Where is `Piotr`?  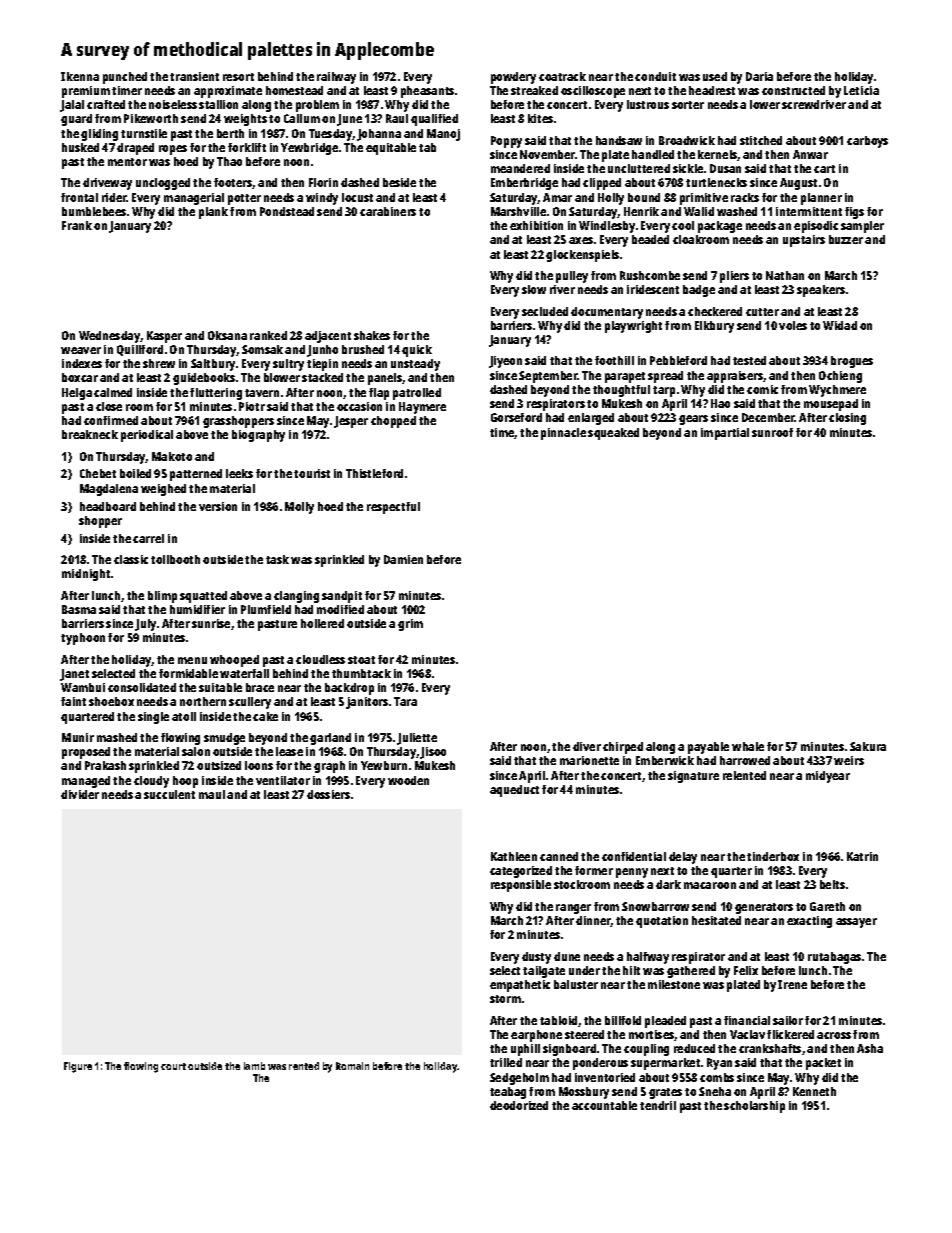 Piotr is located at coordinates (252, 406).
